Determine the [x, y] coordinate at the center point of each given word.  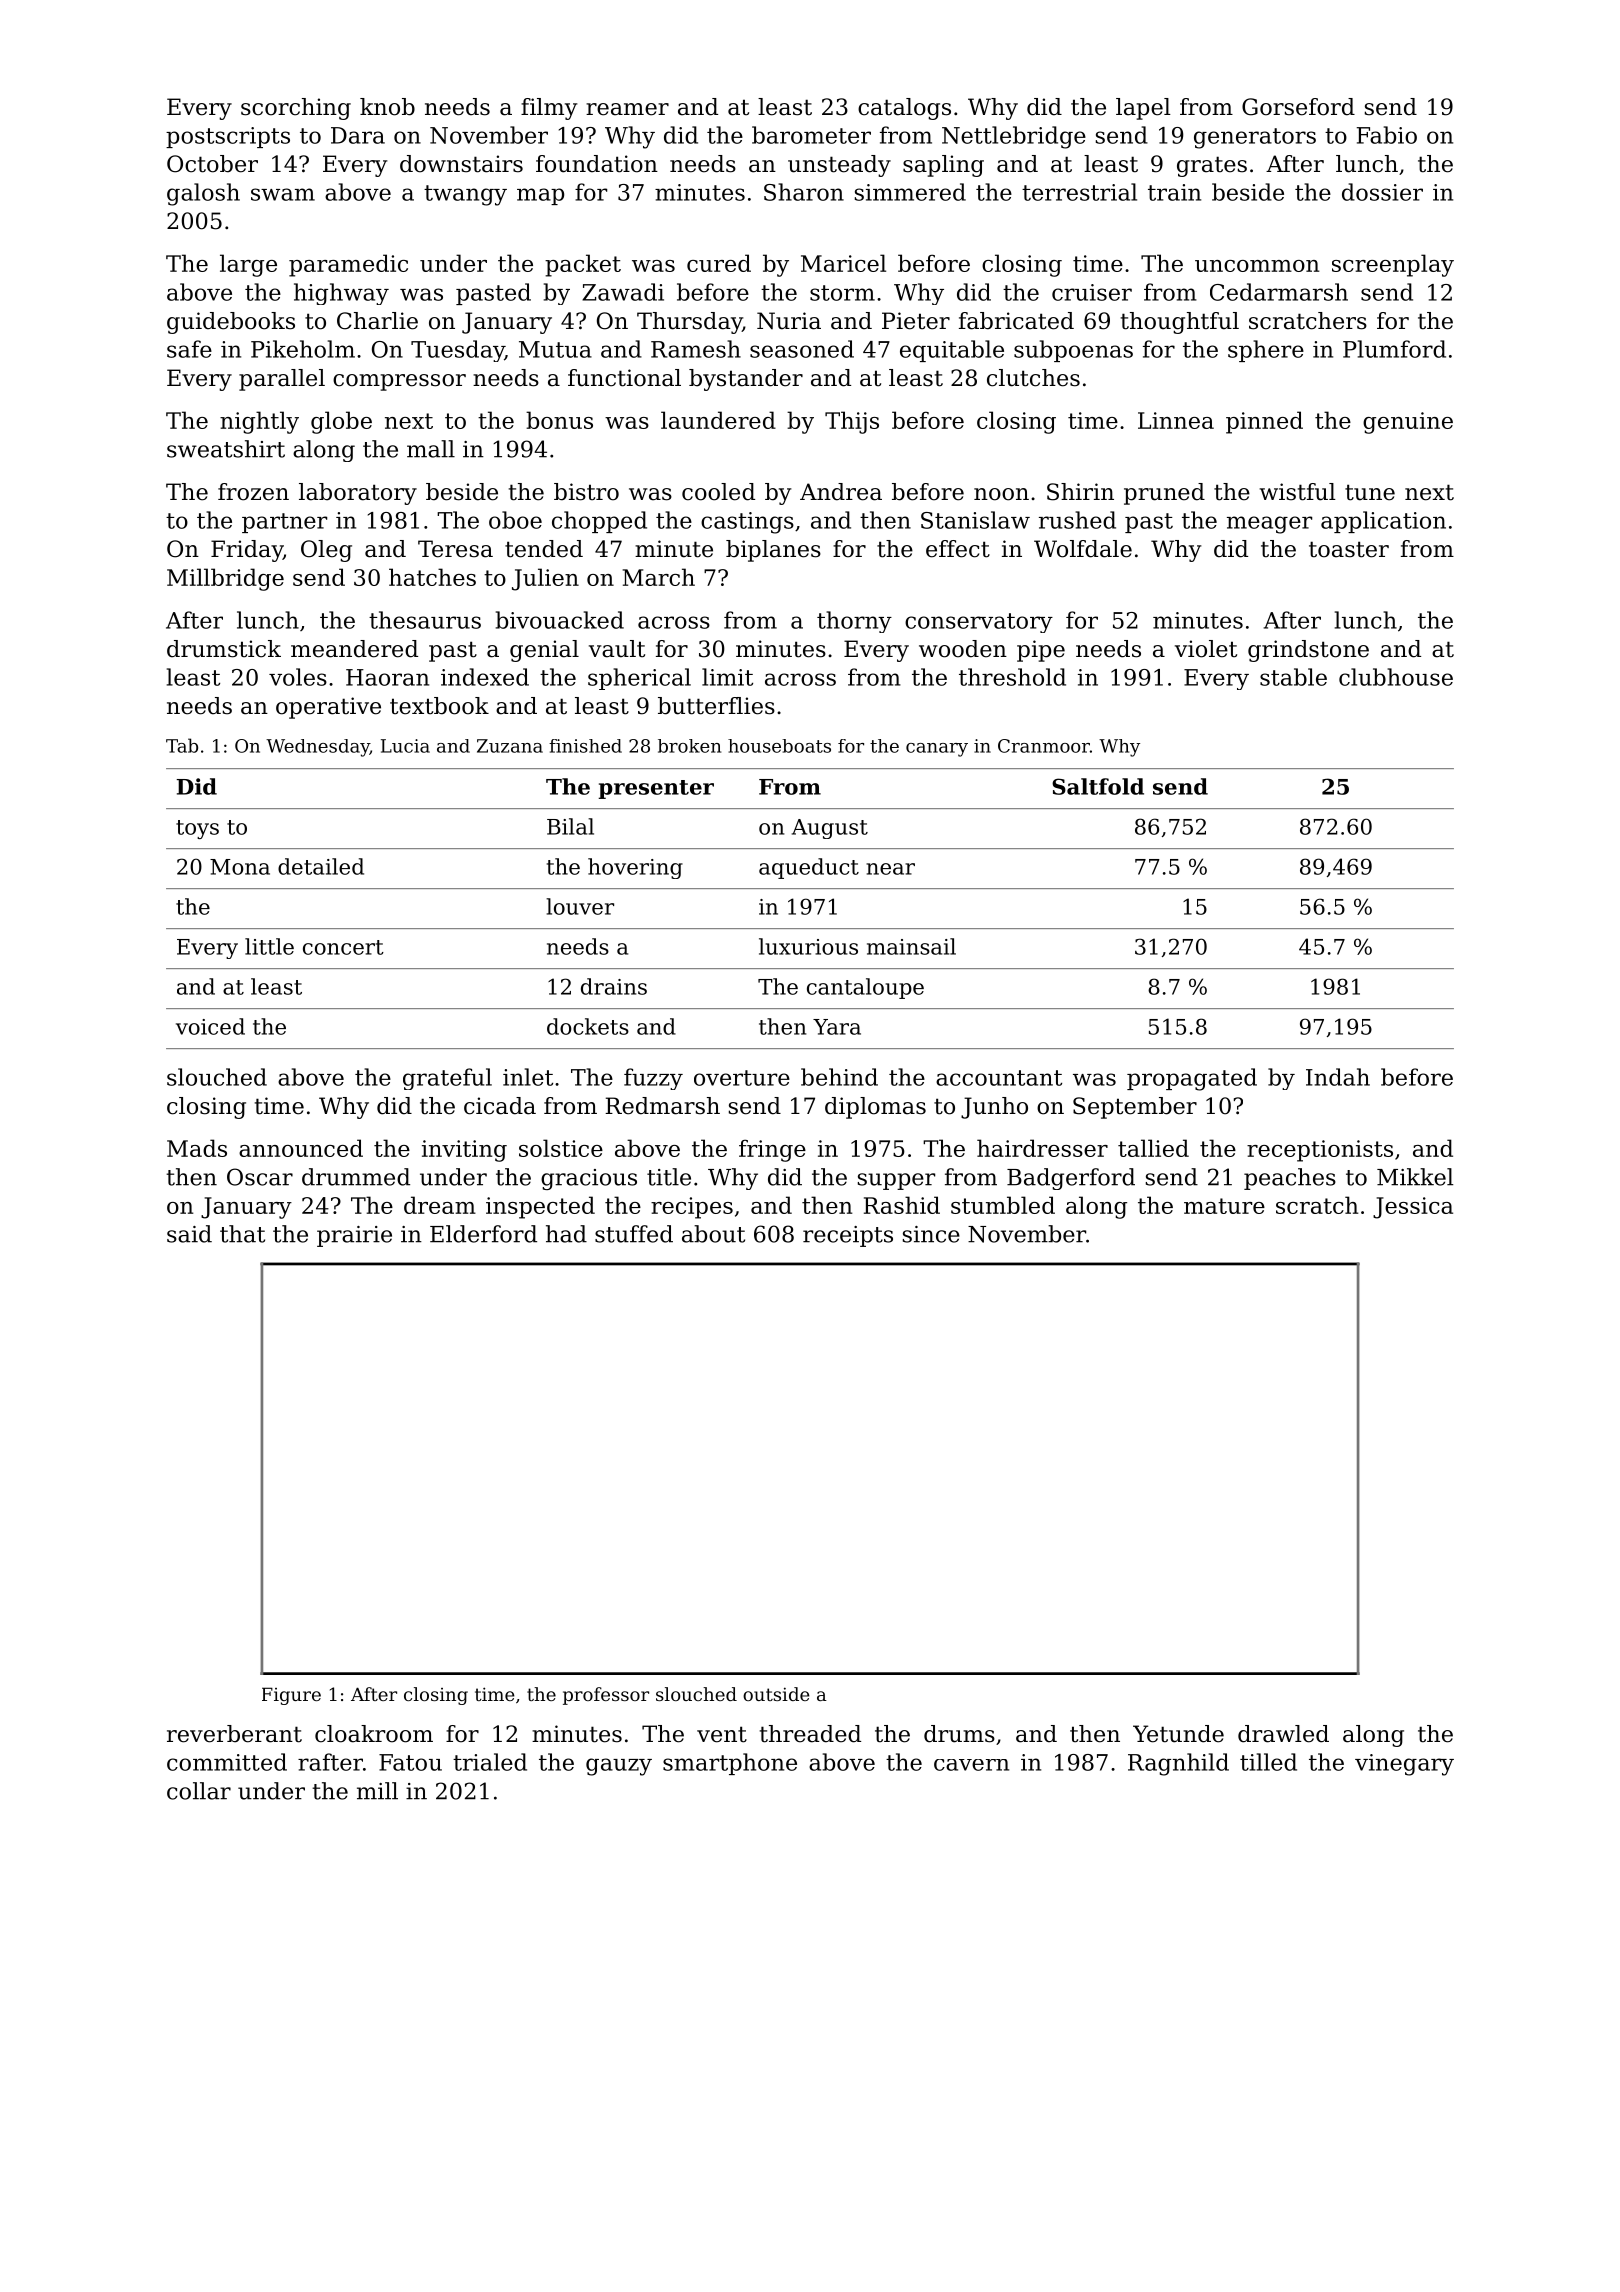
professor [606, 1696]
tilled [1268, 1762]
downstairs [461, 164]
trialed [490, 1762]
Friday [247, 551]
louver [580, 906]
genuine [1408, 423]
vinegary [1404, 1765]
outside [776, 1694]
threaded [810, 1734]
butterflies [716, 706]
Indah [1338, 1077]
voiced [210, 1026]
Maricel [843, 263]
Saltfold [1098, 786]
